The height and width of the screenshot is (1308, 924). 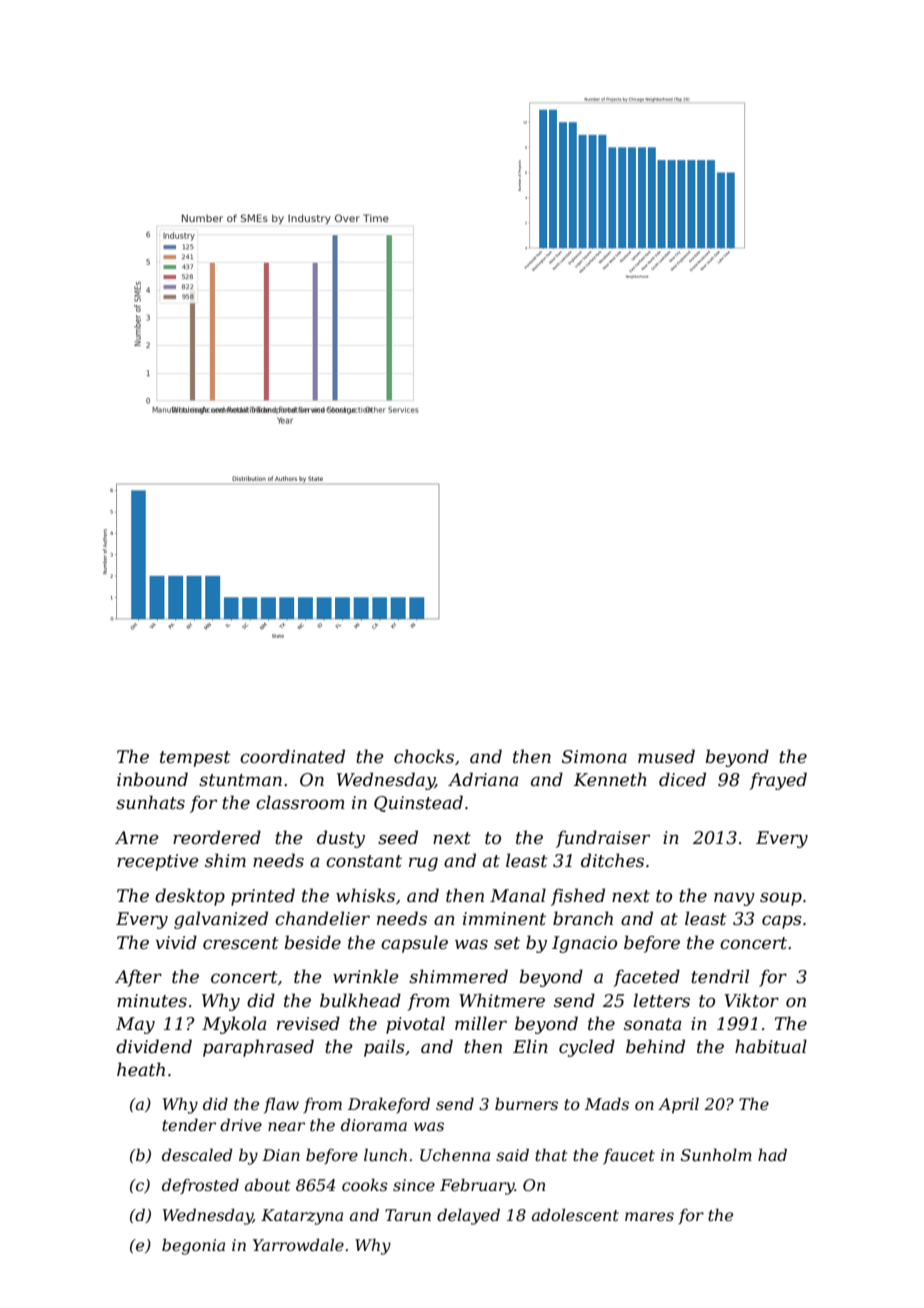 I want to click on Ignacio, so click(x=584, y=944).
